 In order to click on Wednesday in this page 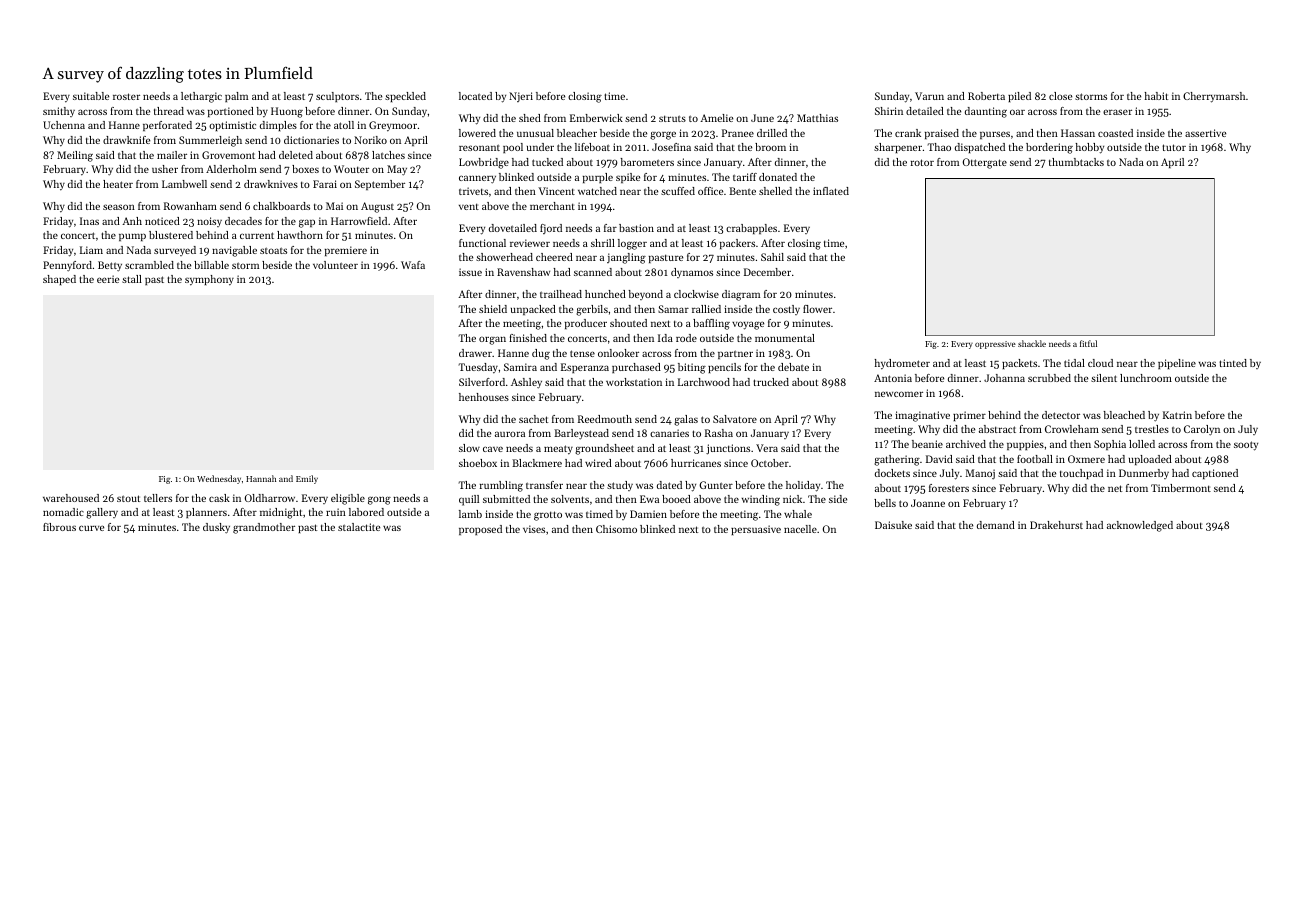, I will do `click(219, 479)`.
